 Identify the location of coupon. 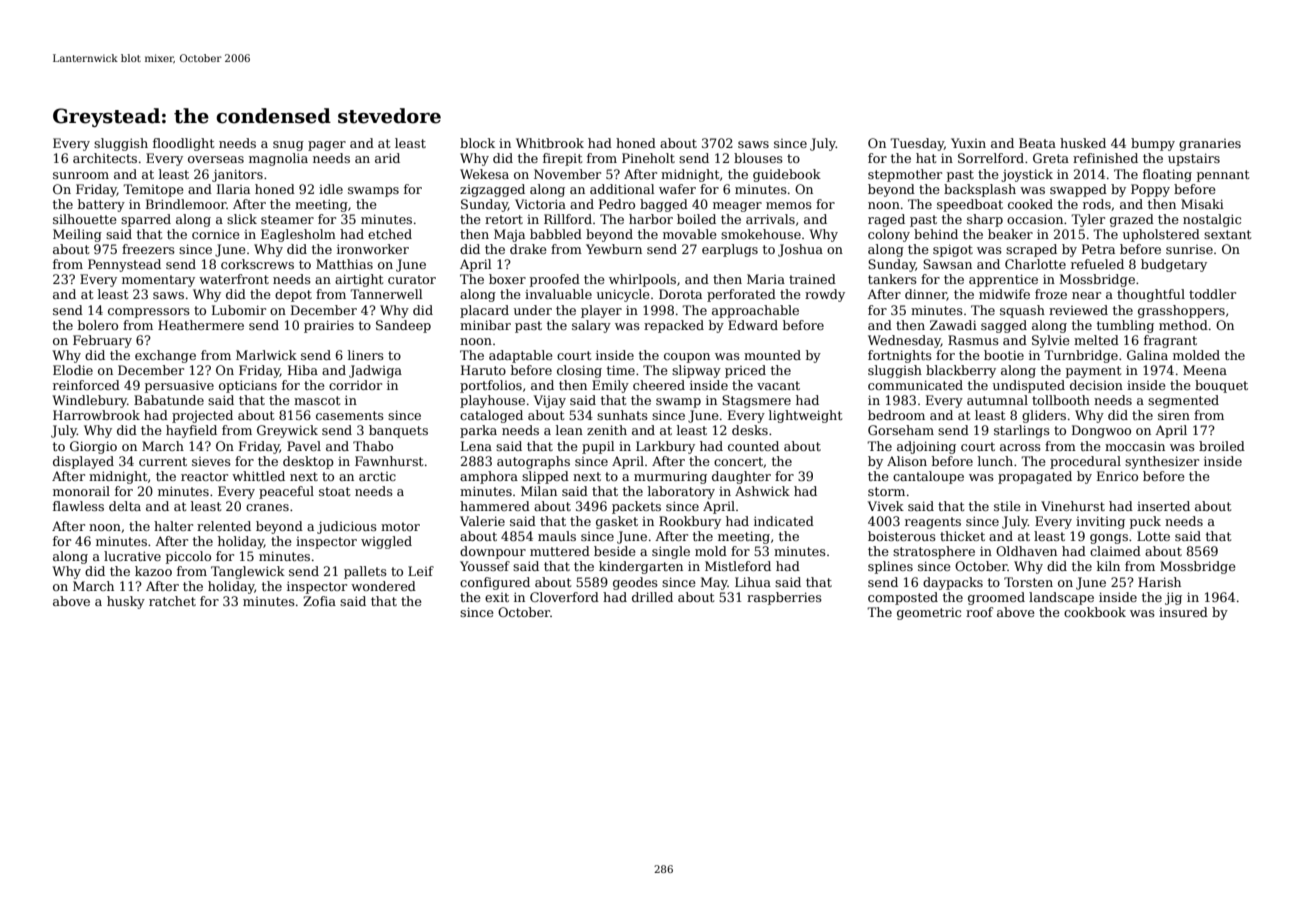
(687, 358).
